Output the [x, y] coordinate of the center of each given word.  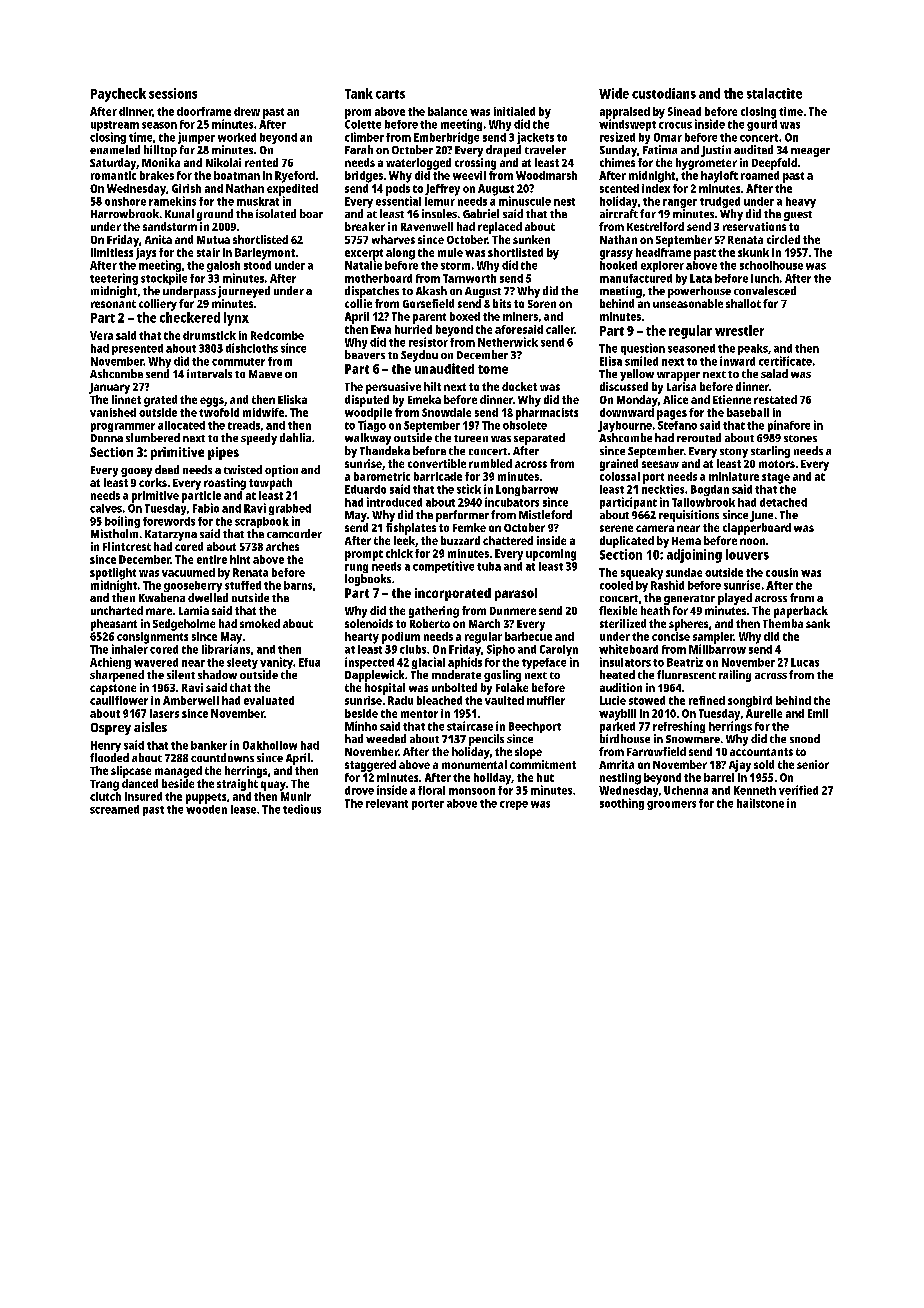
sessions [173, 93]
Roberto [430, 623]
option [281, 471]
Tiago [372, 426]
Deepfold [774, 164]
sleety [242, 663]
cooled [616, 585]
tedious [302, 809]
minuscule [525, 201]
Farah [359, 149]
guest [798, 216]
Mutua [213, 240]
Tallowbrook [703, 502]
